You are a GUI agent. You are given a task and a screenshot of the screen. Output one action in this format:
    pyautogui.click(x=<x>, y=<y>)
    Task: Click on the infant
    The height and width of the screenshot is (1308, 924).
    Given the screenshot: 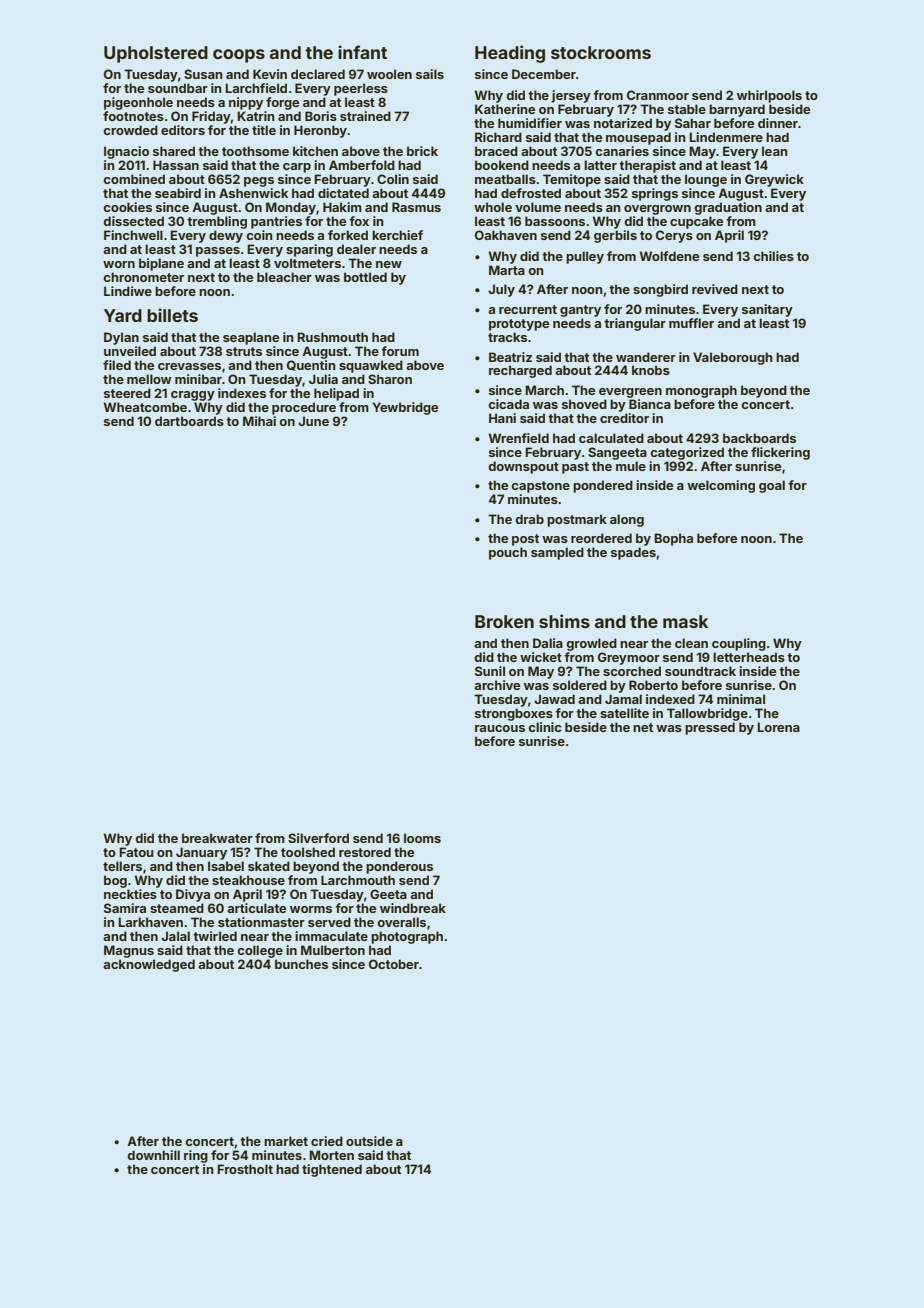 What is the action you would take?
    pyautogui.click(x=362, y=52)
